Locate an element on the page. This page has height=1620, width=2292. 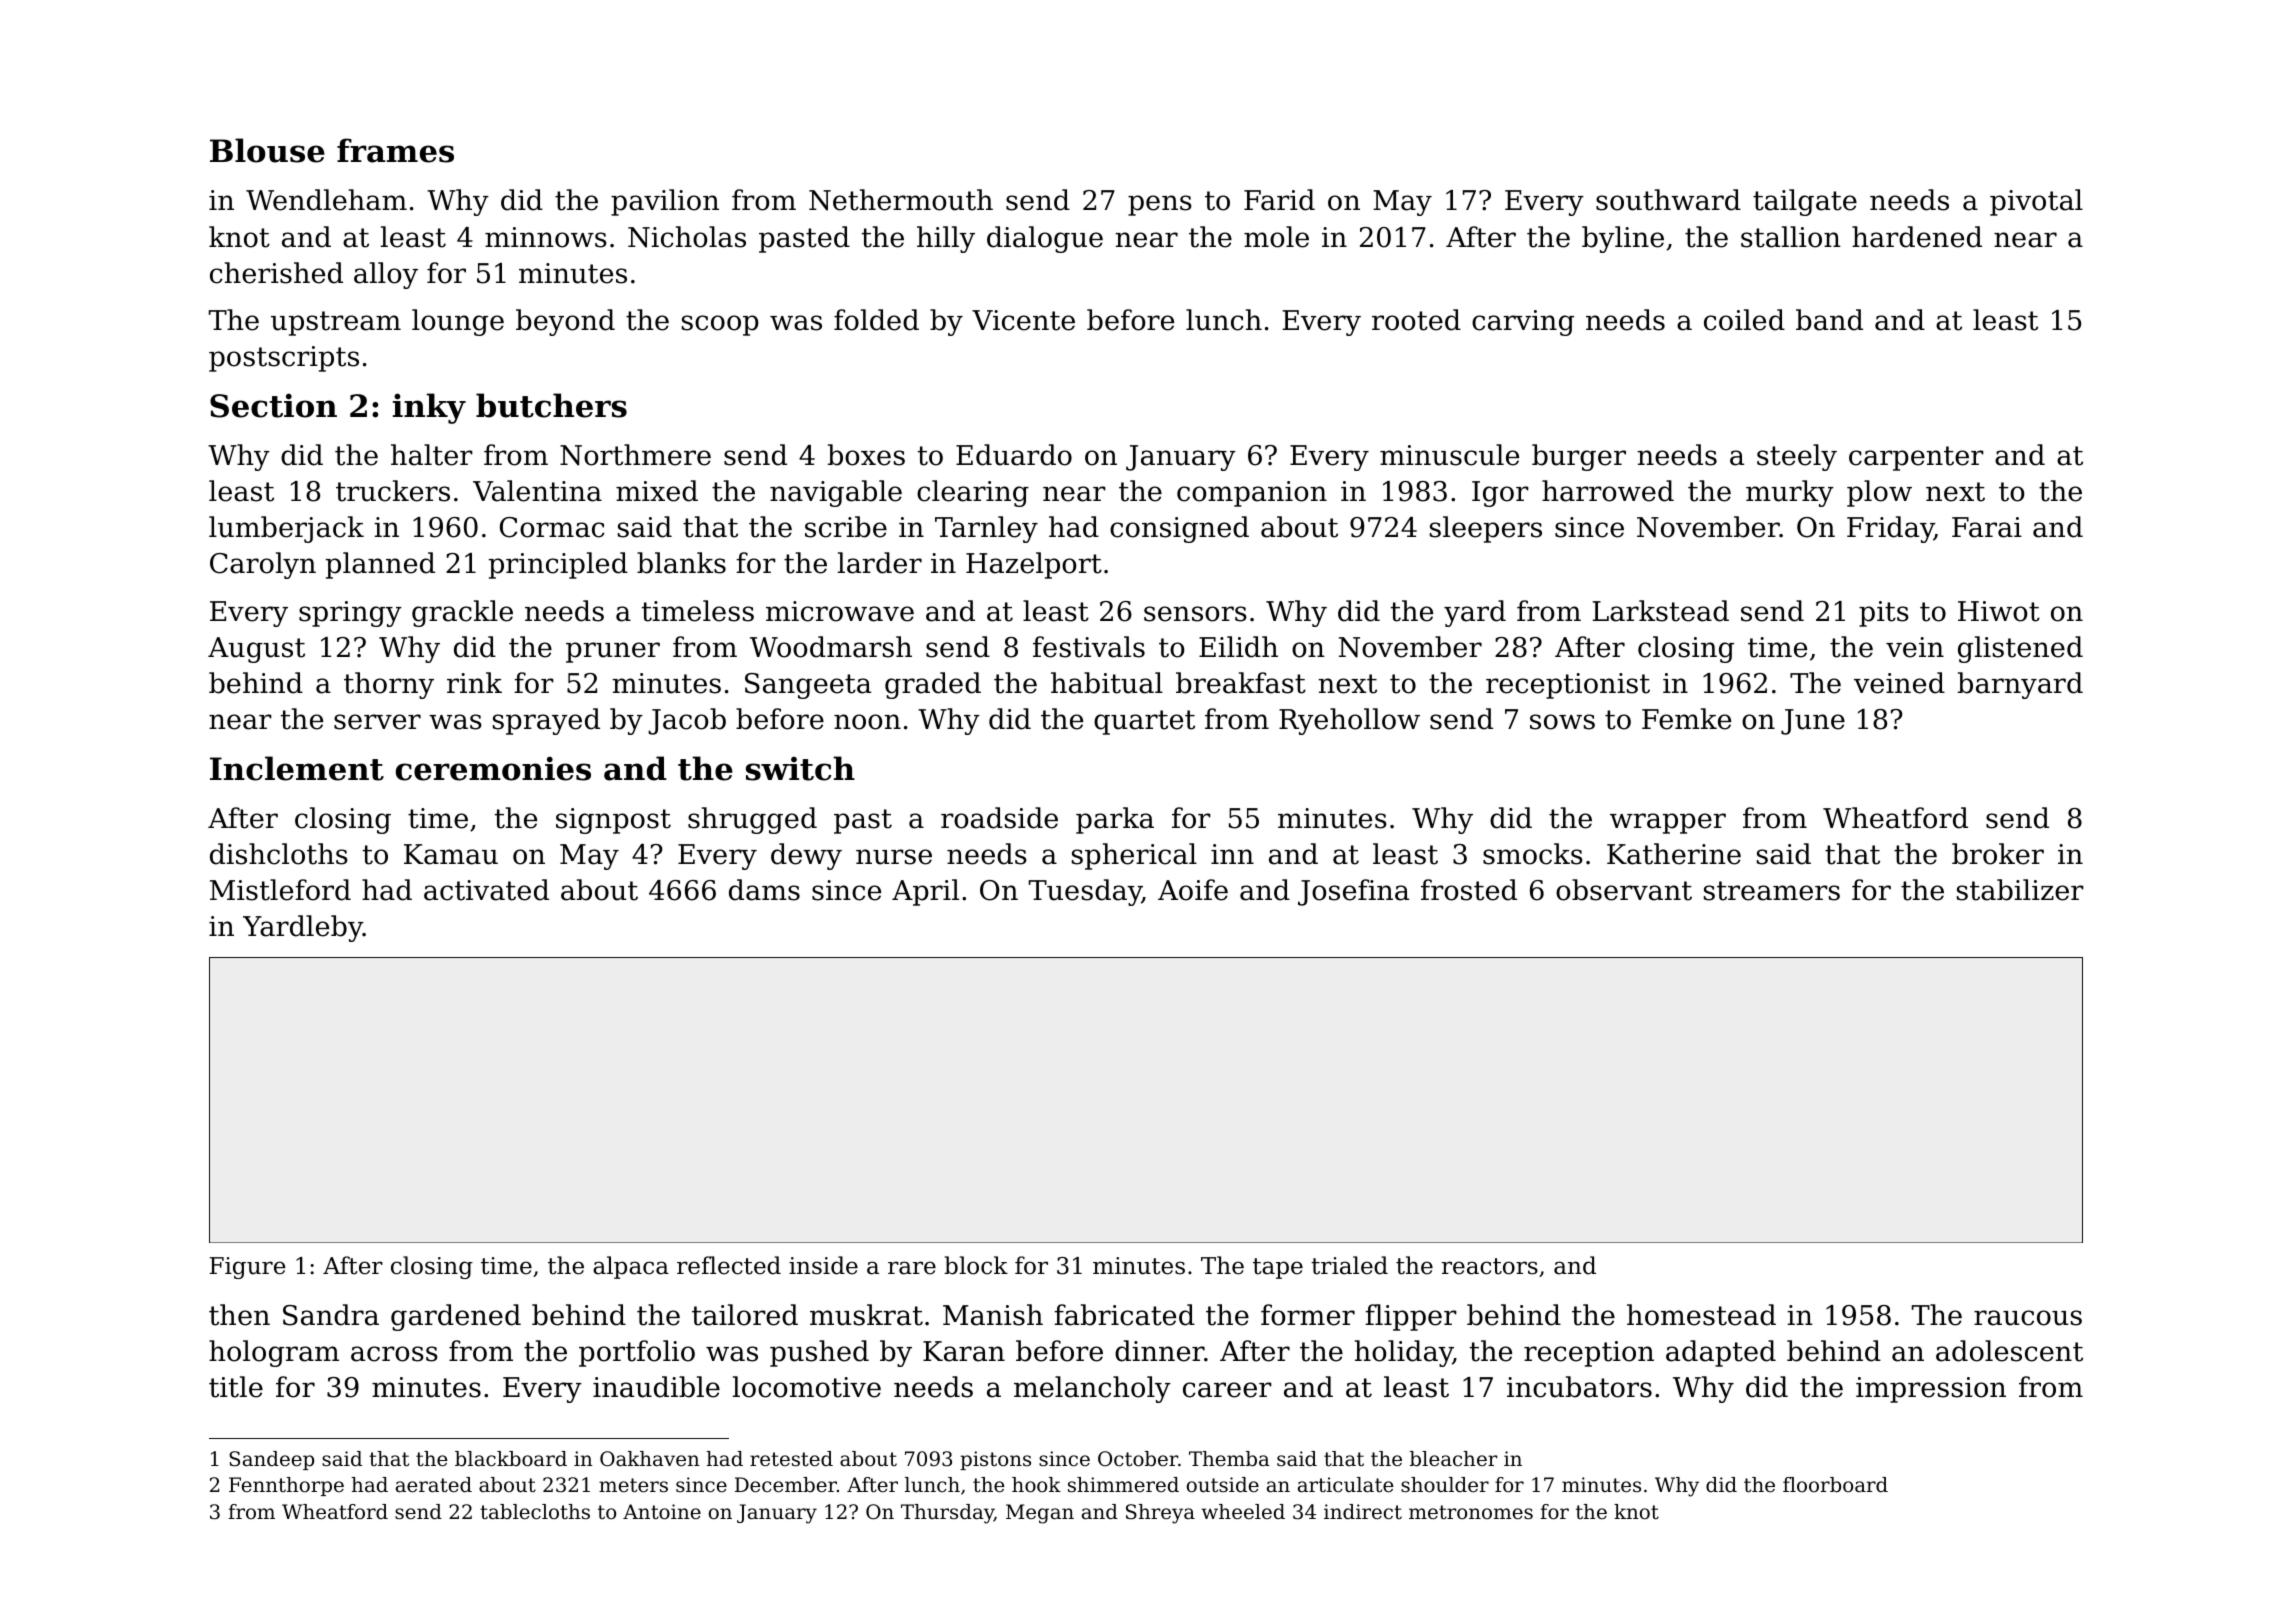
April is located at coordinates (925, 892).
